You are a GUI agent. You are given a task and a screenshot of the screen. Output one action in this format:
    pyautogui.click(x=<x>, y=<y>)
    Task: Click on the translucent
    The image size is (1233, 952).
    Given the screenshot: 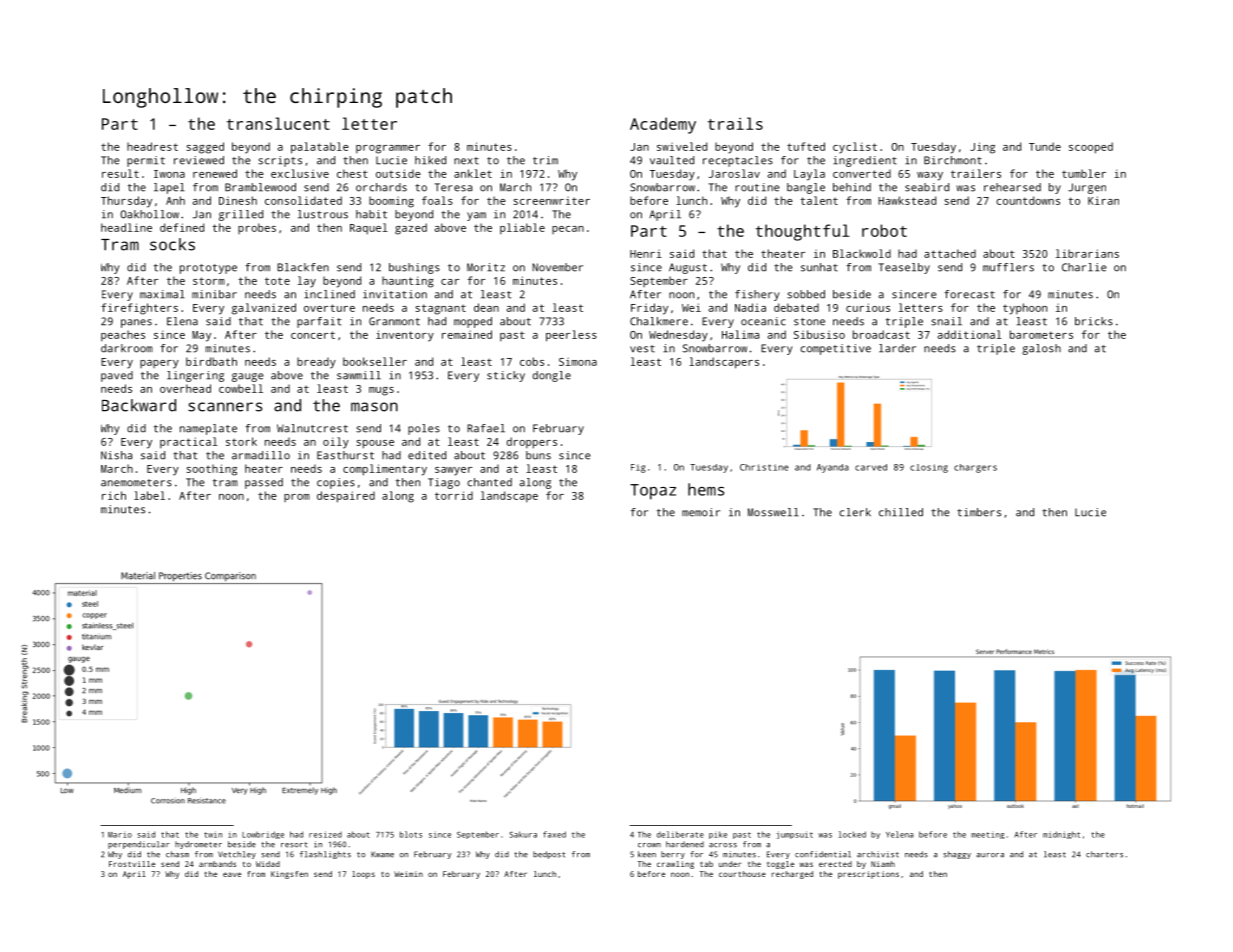 What is the action you would take?
    pyautogui.click(x=278, y=123)
